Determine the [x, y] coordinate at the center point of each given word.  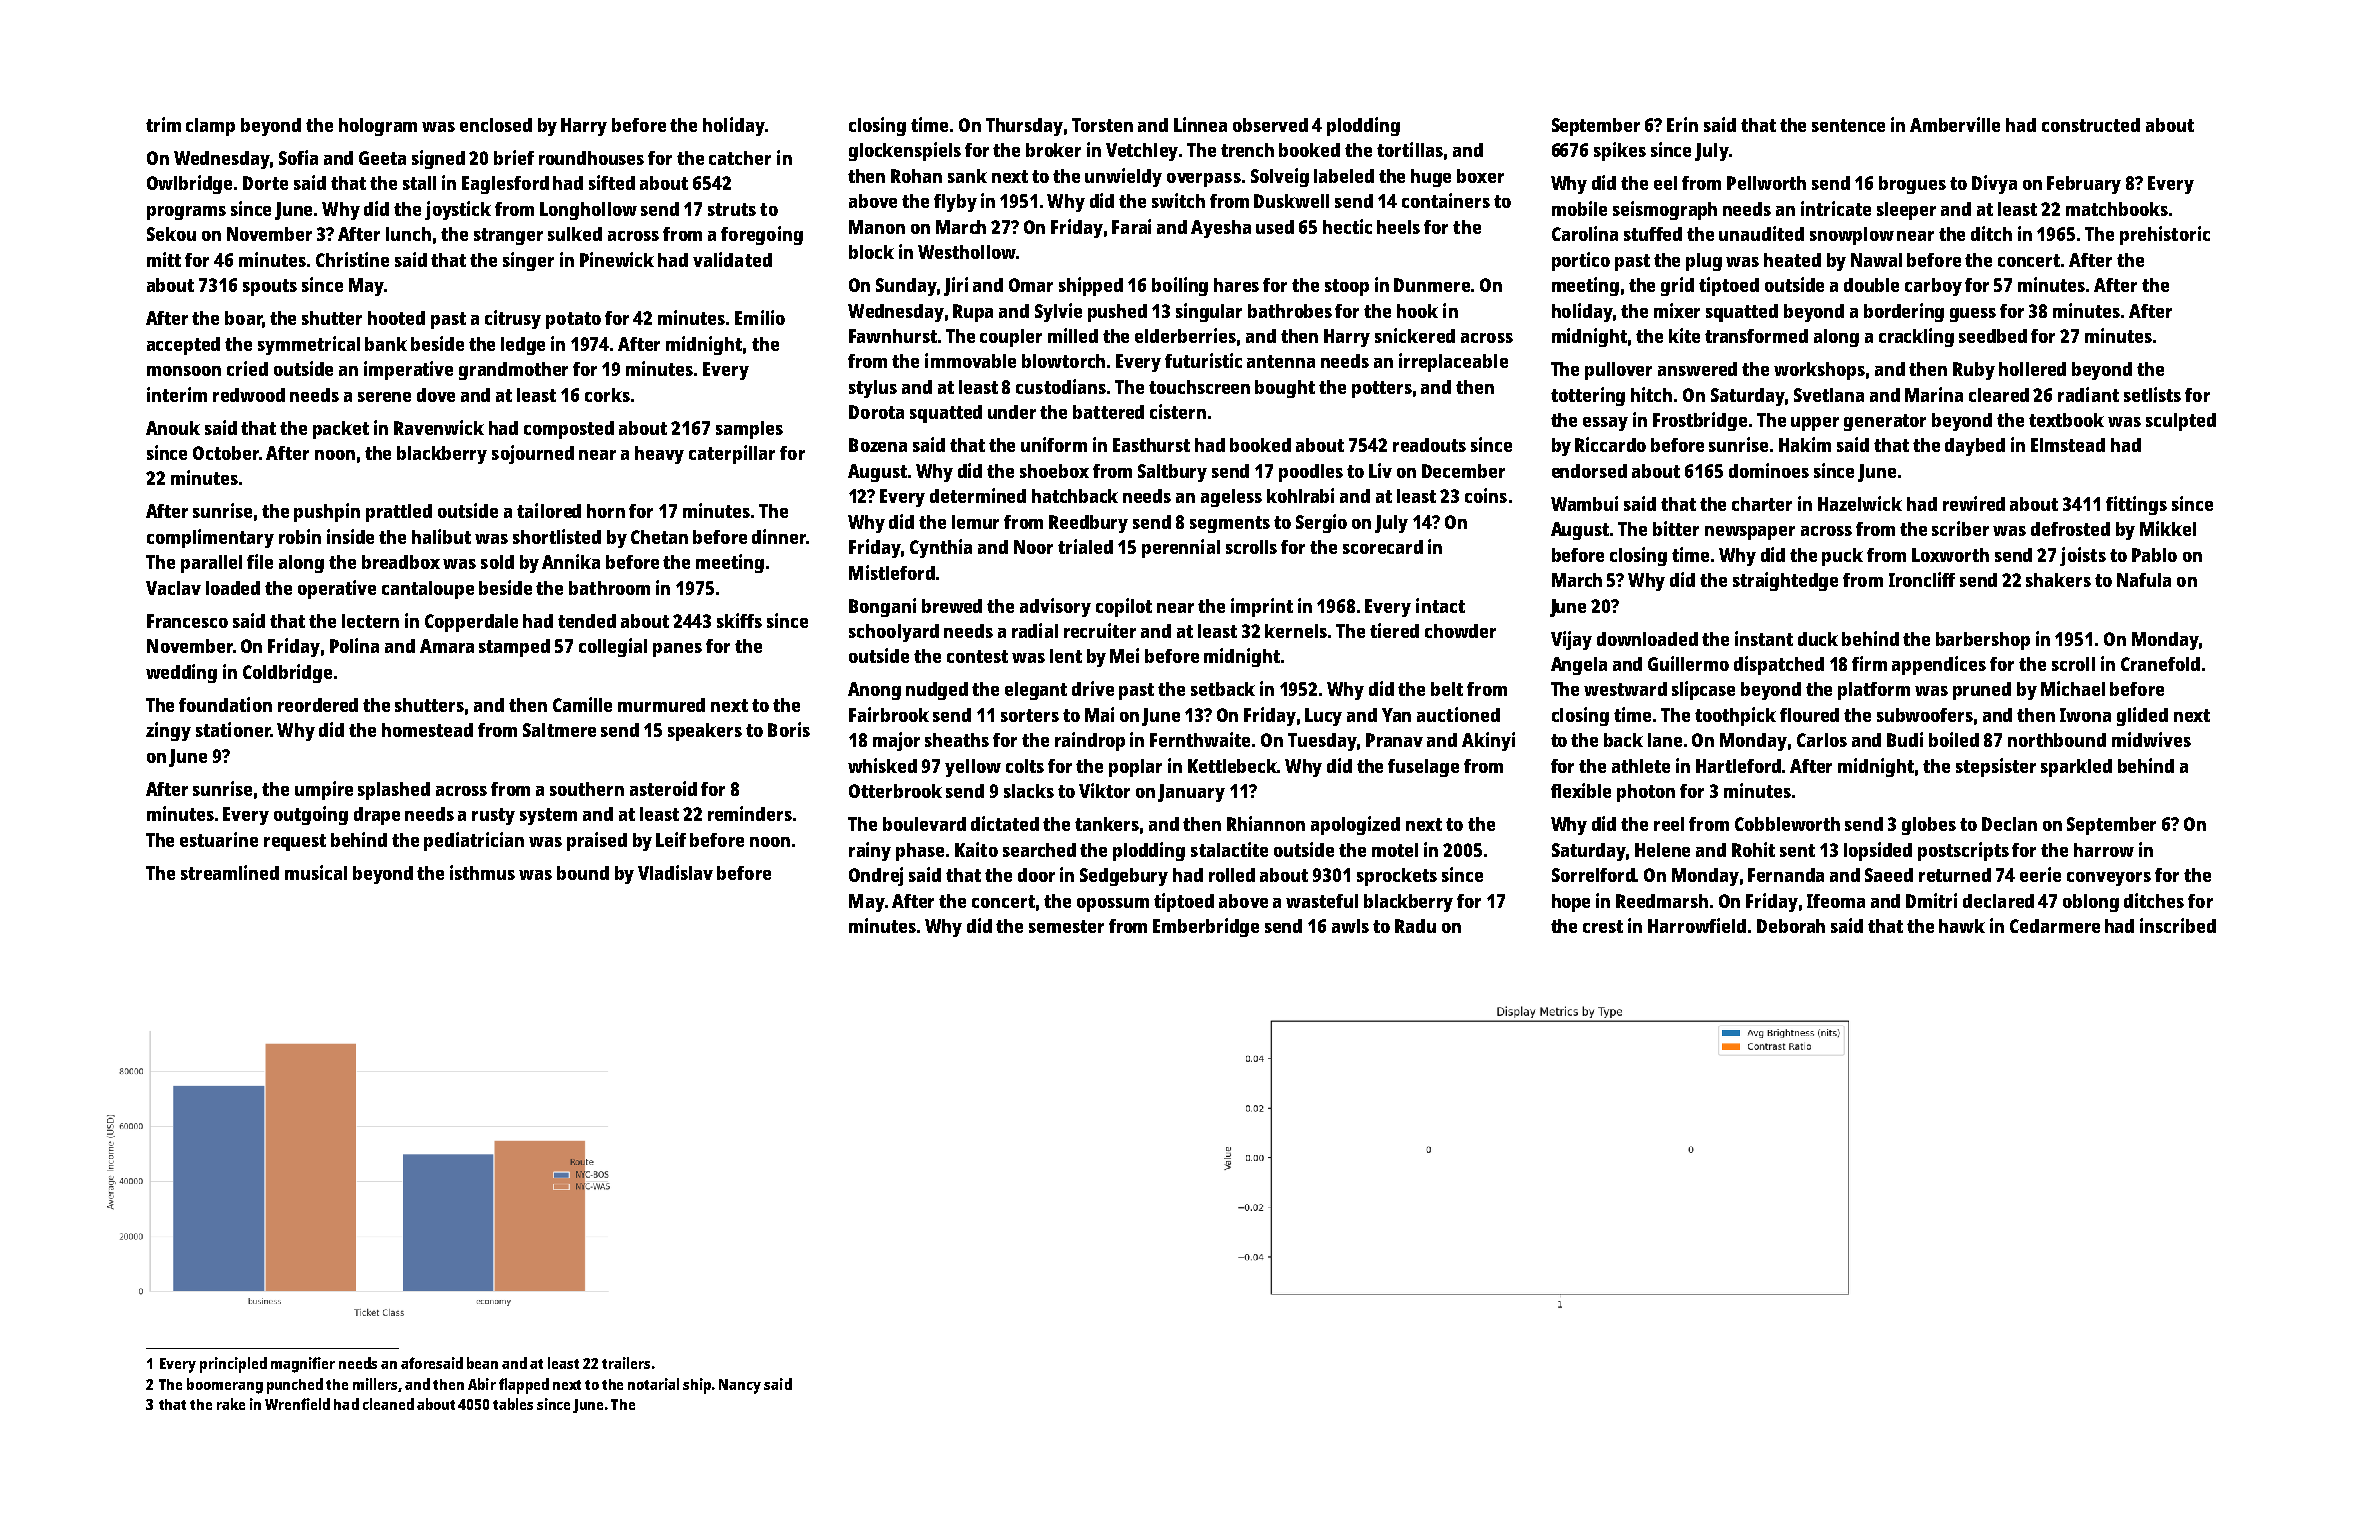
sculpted [2181, 422]
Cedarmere [2055, 926]
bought [1285, 389]
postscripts [1963, 851]
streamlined [230, 872]
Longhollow [588, 211]
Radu [1415, 926]
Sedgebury [1124, 877]
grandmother [513, 371]
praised [597, 841]
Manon [877, 227]
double [1871, 285]
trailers [626, 1363]
